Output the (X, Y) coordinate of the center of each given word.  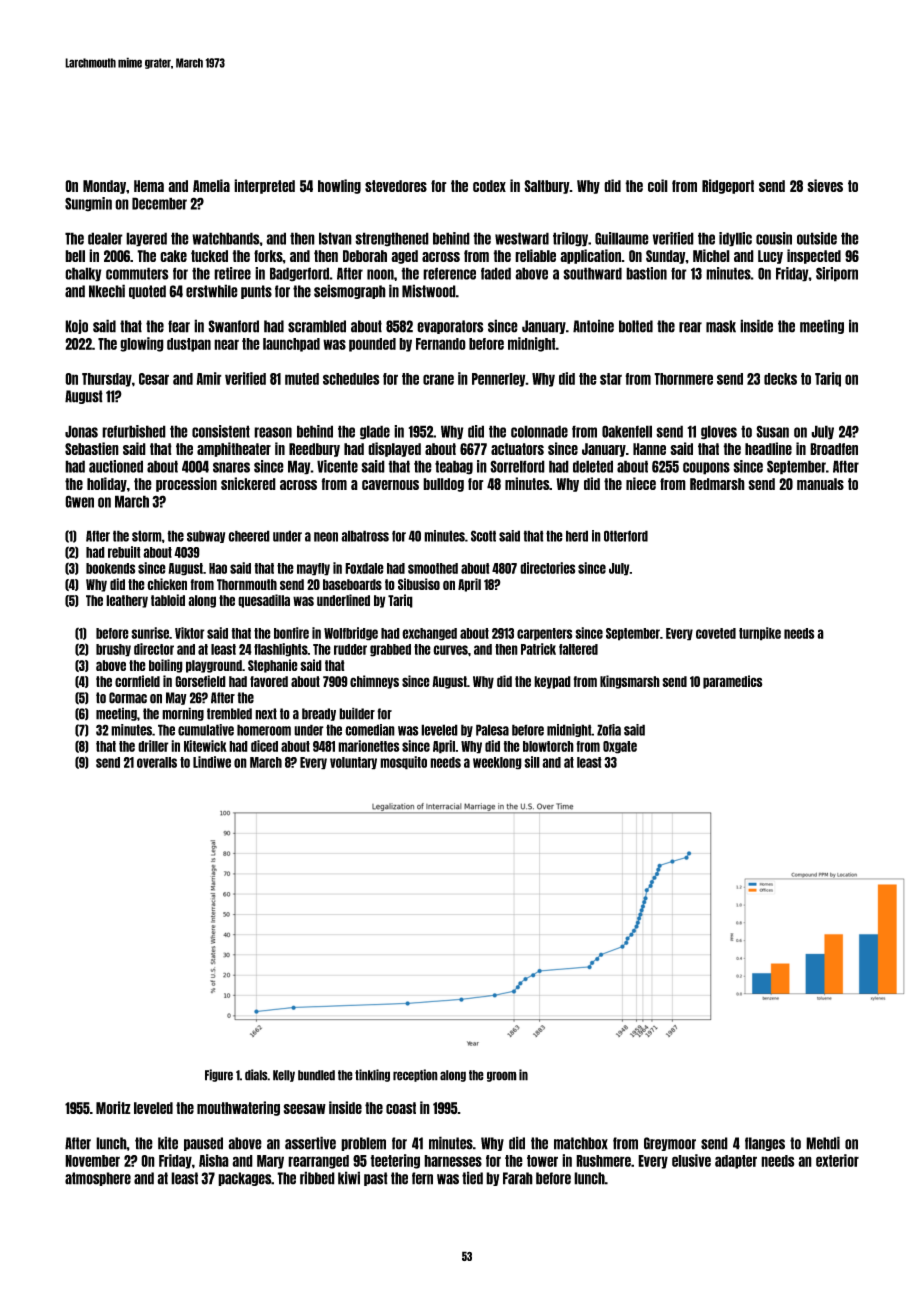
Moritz (113, 1107)
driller (153, 746)
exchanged (429, 634)
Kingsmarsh (630, 682)
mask (721, 326)
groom (502, 1076)
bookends (111, 568)
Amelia (211, 185)
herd (577, 536)
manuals (820, 484)
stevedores (396, 186)
